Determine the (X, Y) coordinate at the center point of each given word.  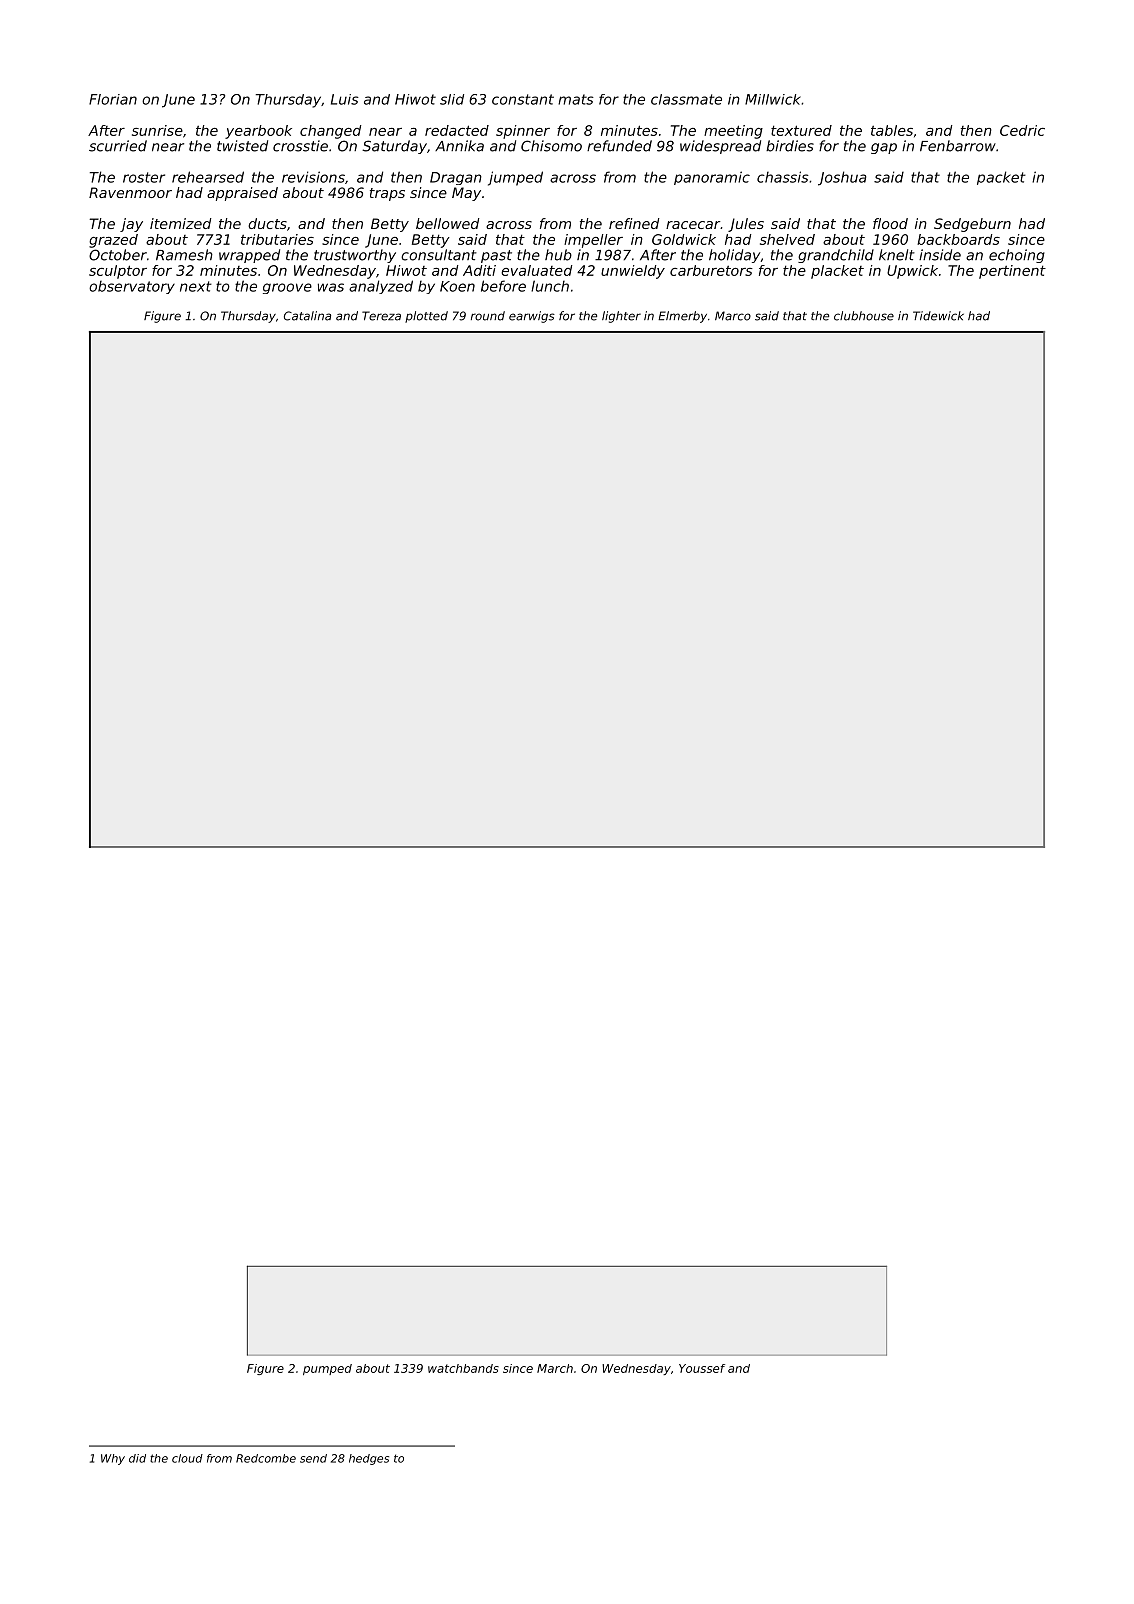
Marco (733, 316)
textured (801, 130)
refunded (619, 146)
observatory (132, 287)
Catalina (307, 316)
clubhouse (864, 316)
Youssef (702, 1368)
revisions (313, 177)
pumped (327, 1369)
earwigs (532, 317)
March (555, 1368)
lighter (621, 317)
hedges (369, 1459)
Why (113, 1459)
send (313, 1458)
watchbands (463, 1368)
